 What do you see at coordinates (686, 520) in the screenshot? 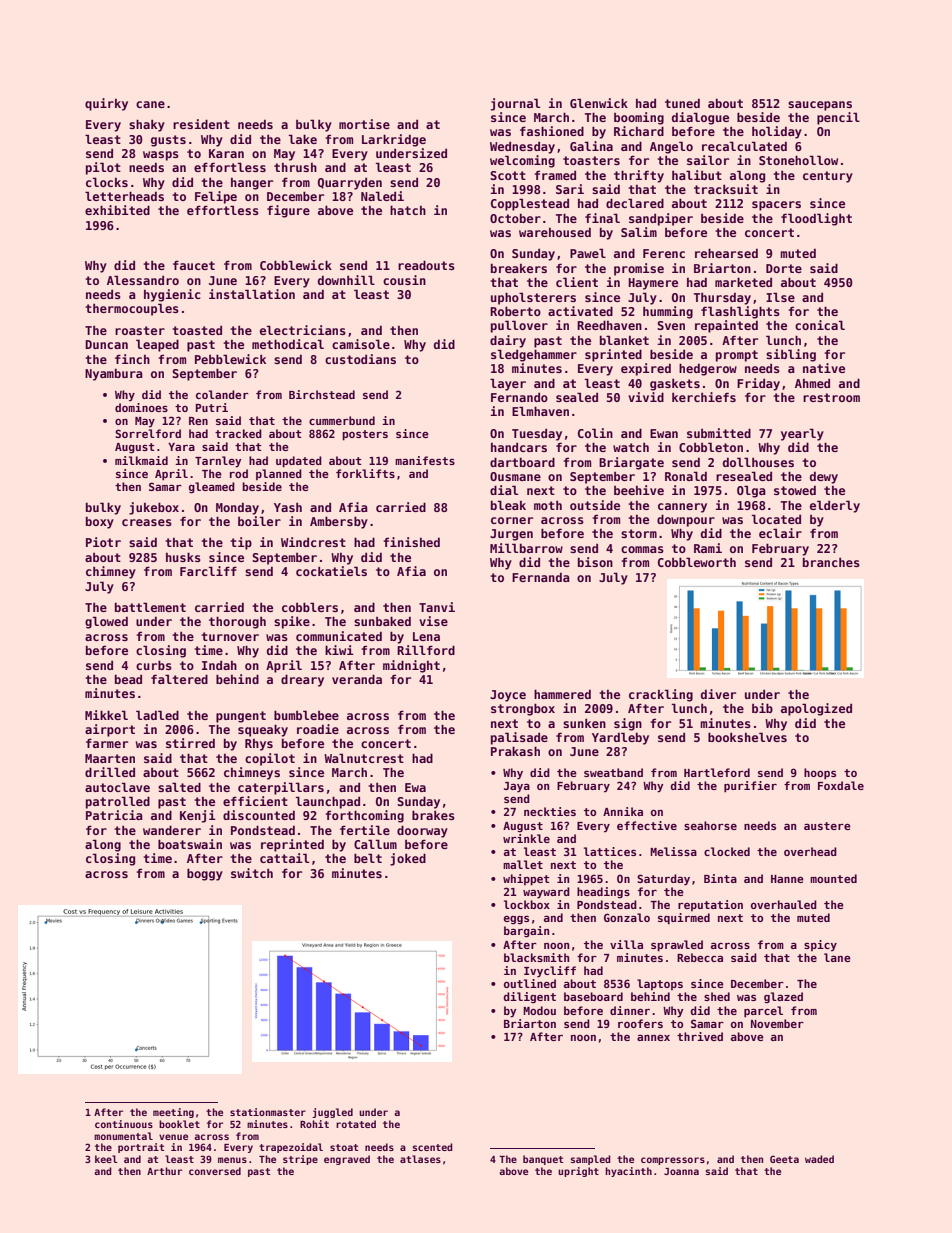
I see `downpour` at bounding box center [686, 520].
